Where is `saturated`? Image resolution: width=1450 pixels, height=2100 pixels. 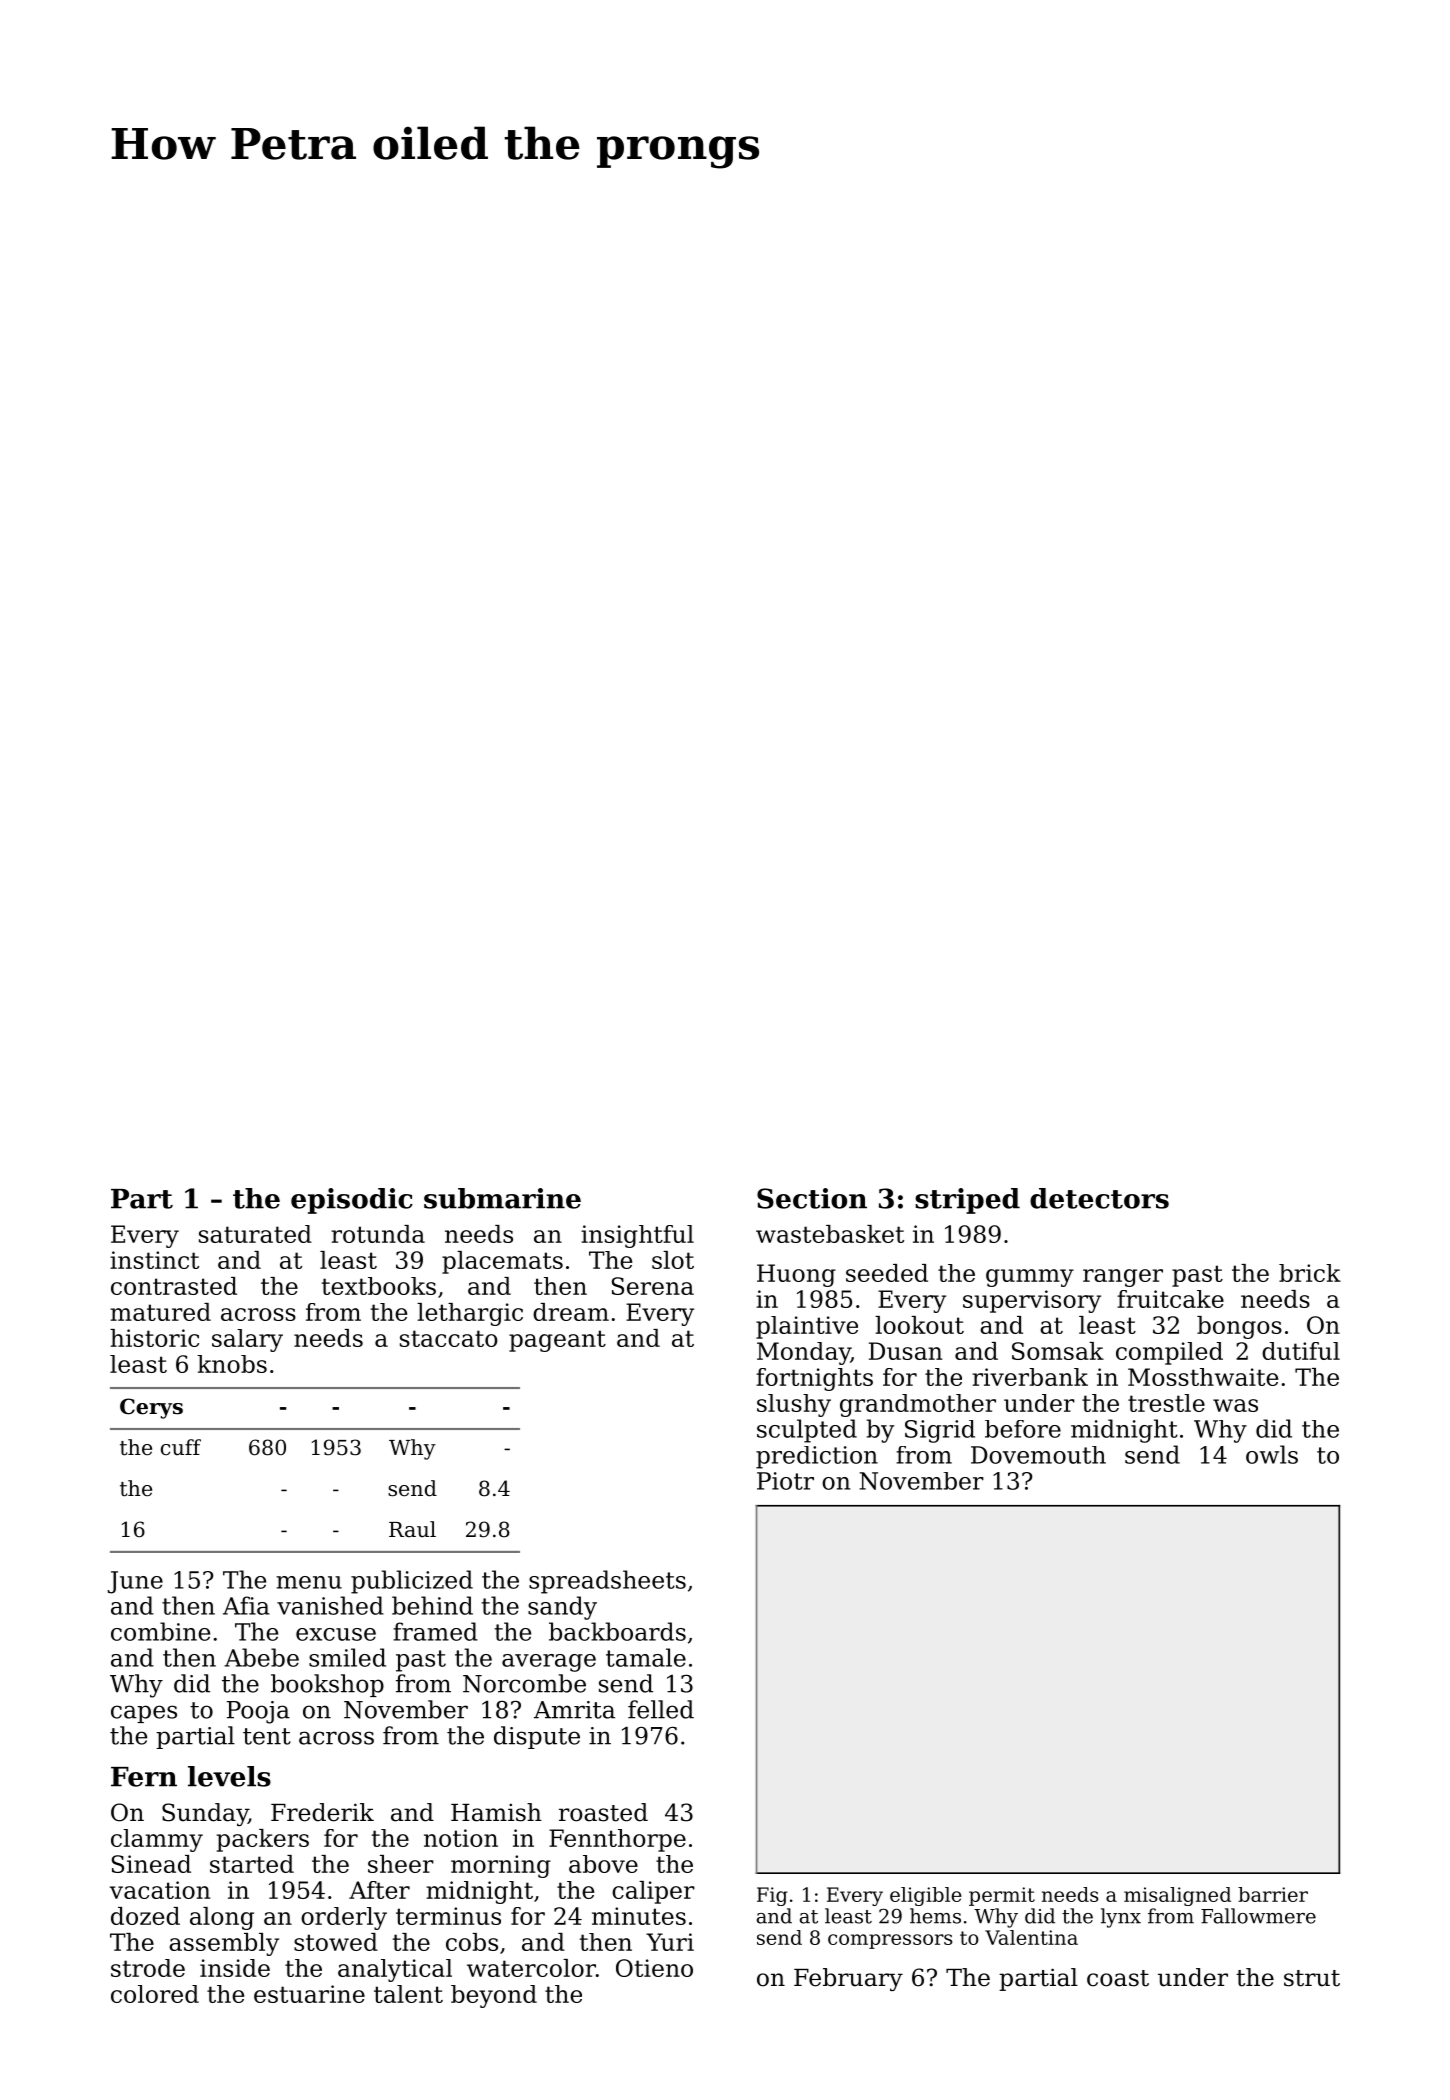 saturated is located at coordinates (255, 1234).
